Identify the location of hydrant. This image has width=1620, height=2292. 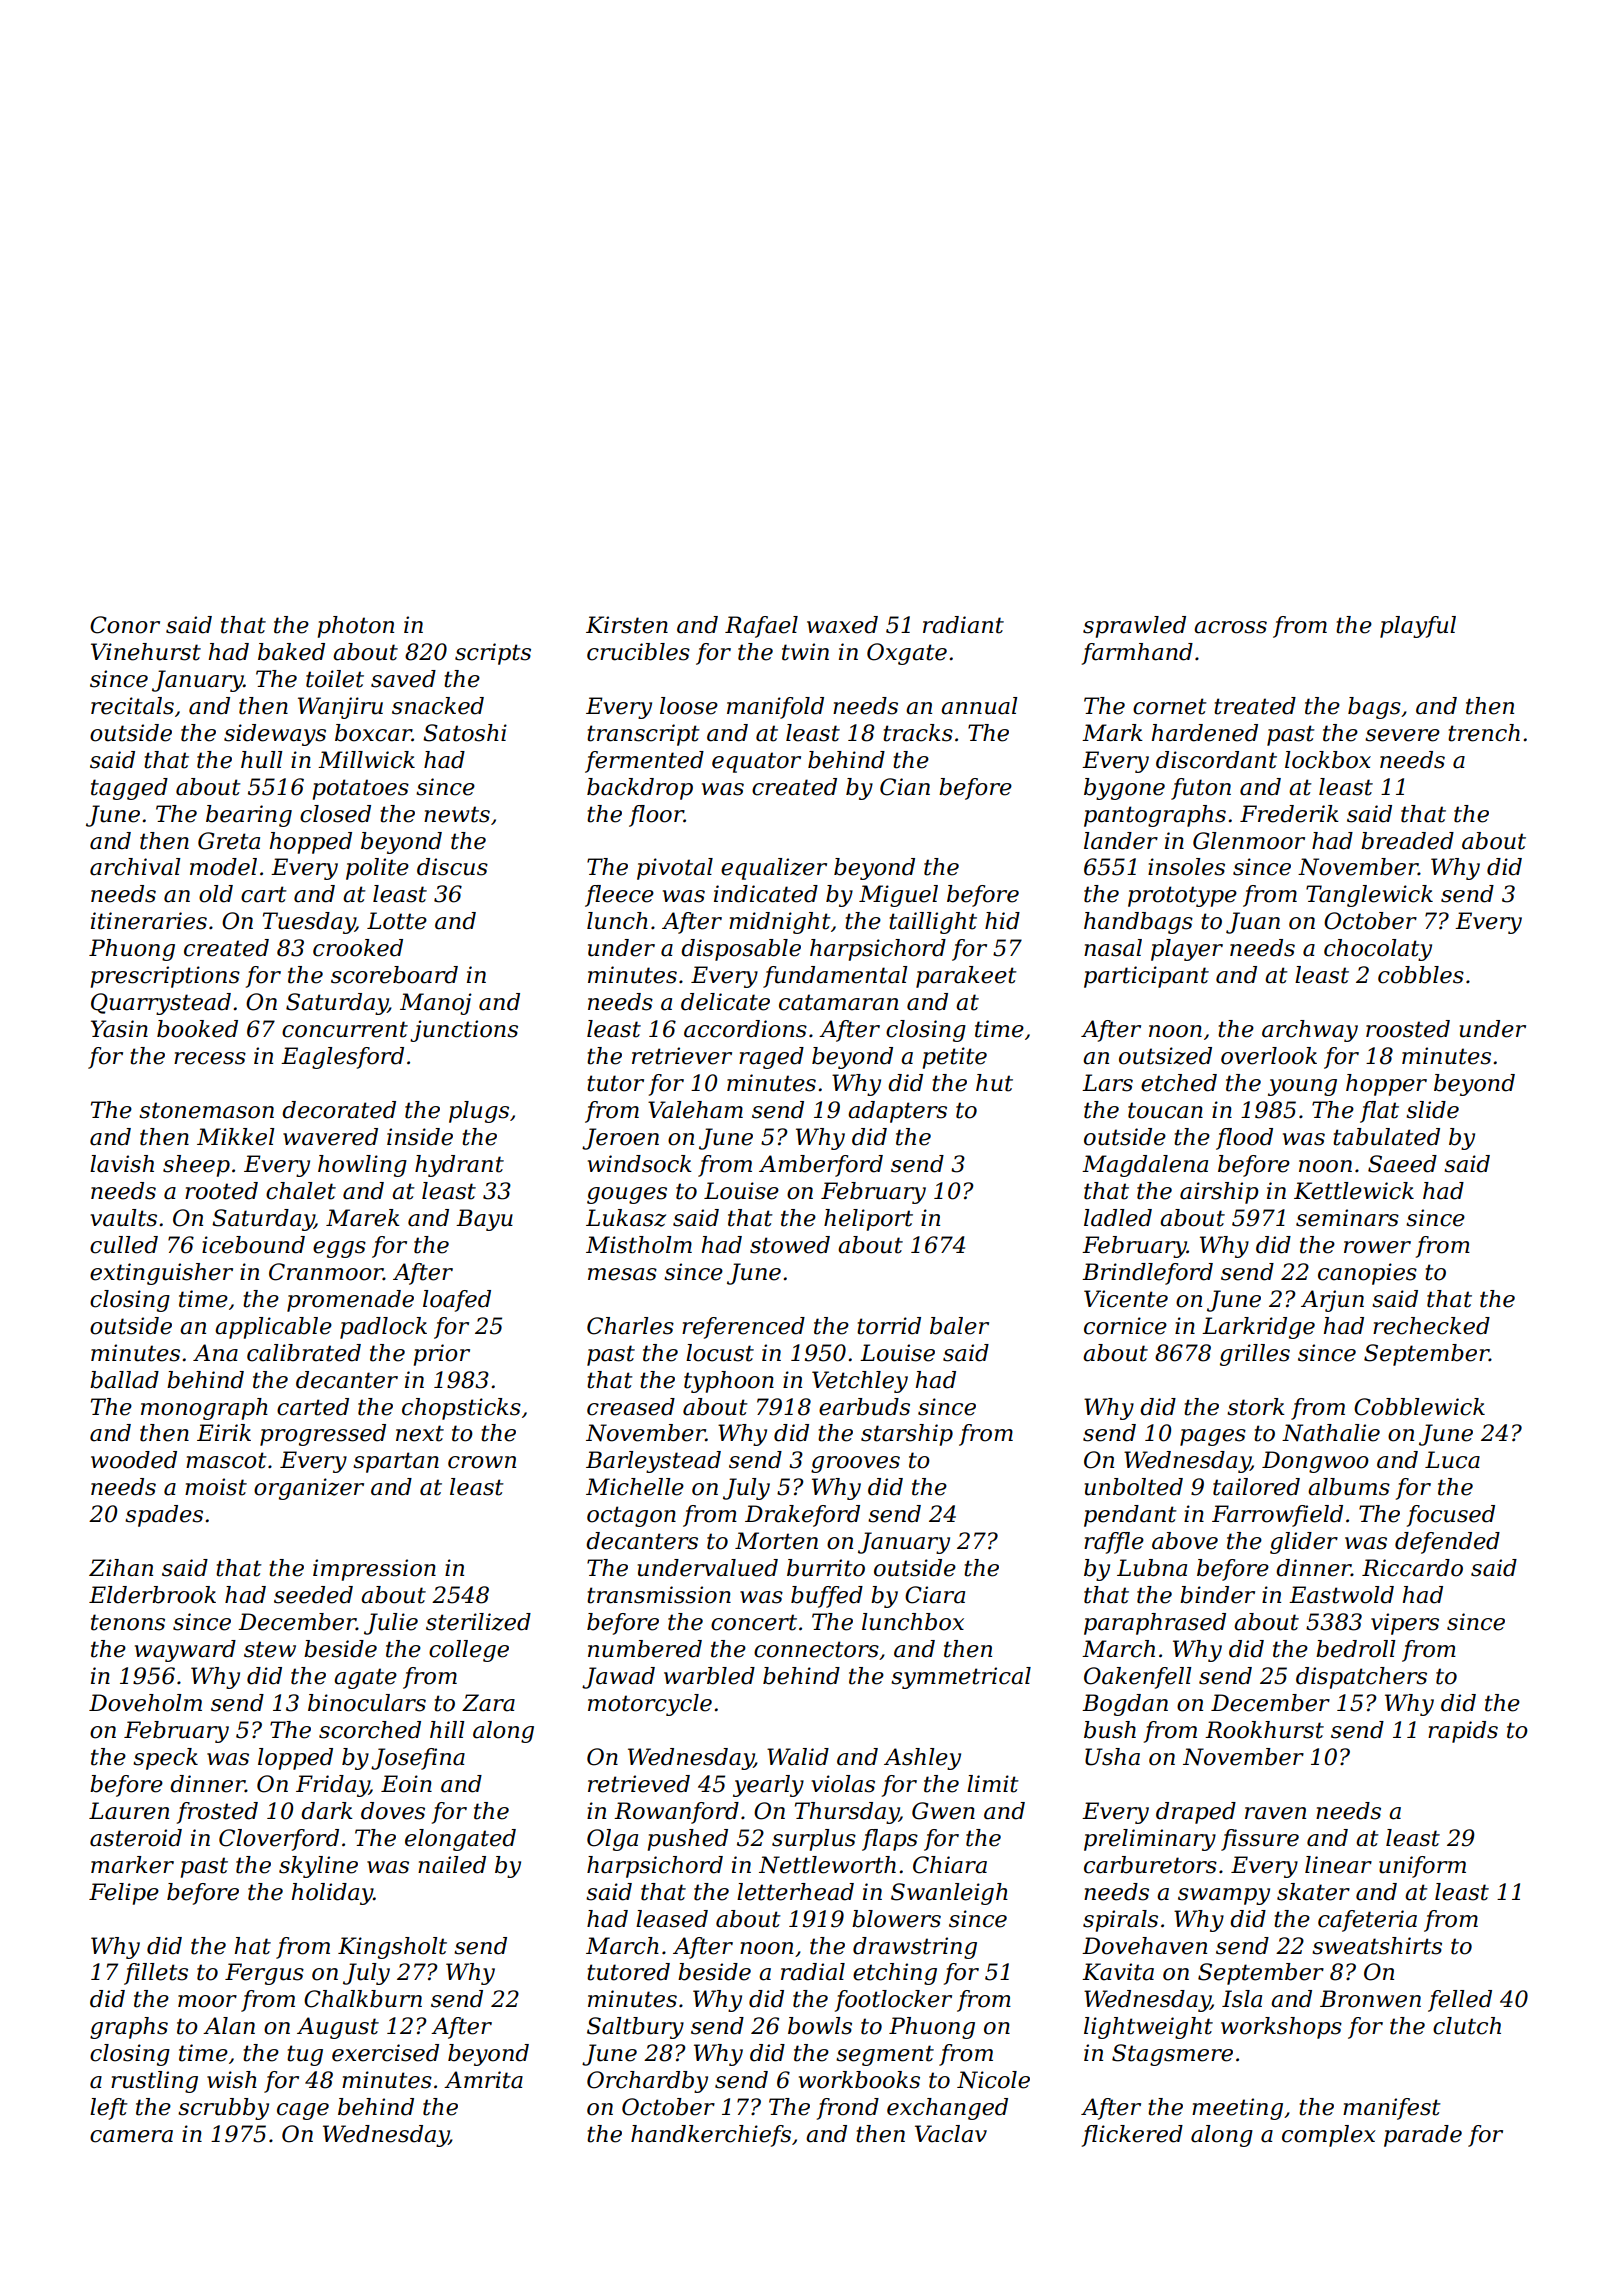
(459, 1166).
